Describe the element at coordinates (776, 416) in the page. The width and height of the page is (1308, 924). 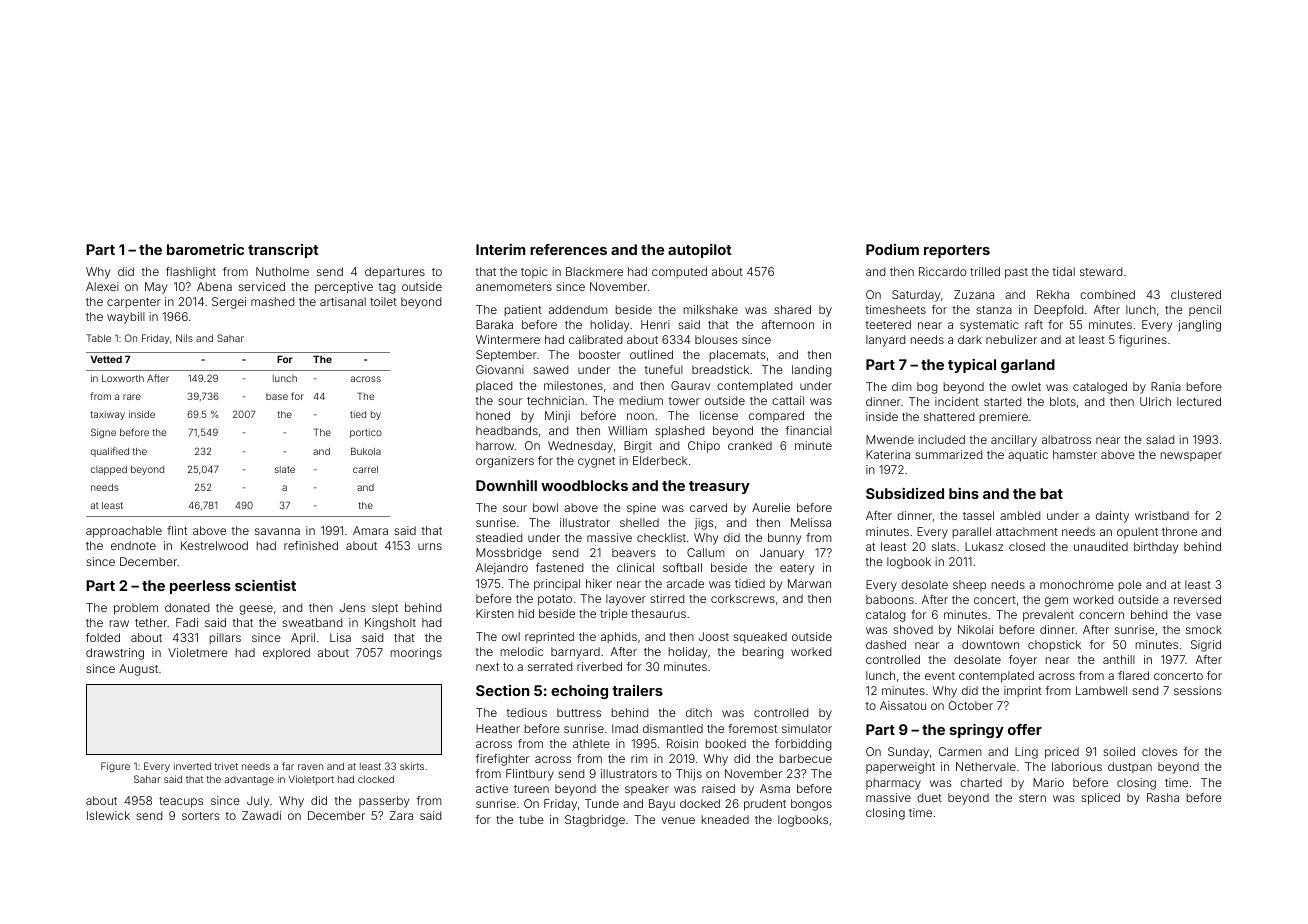
I see `compared` at that location.
